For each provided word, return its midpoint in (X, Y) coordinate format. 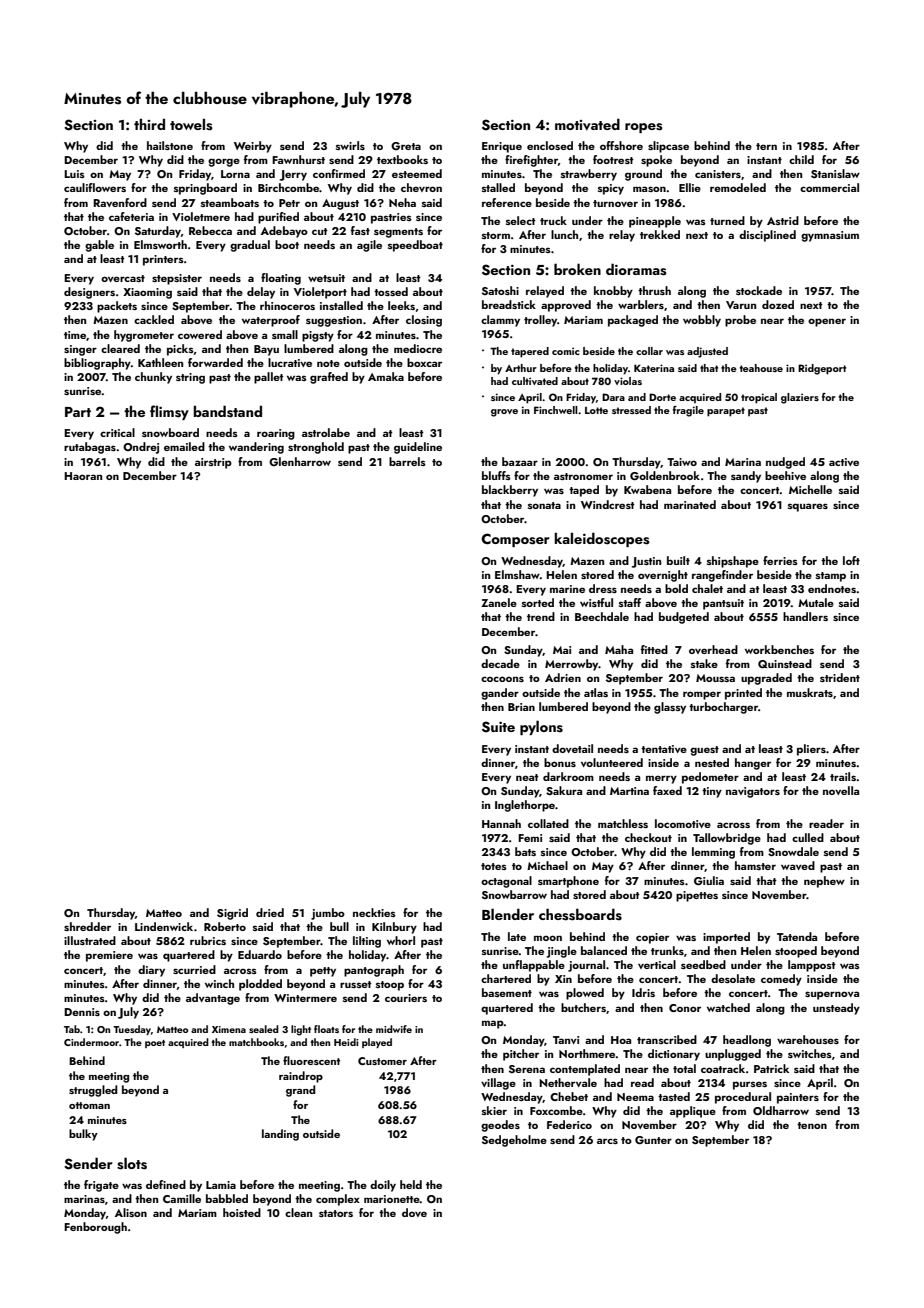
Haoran (83, 476)
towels (191, 124)
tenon (812, 1125)
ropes (644, 128)
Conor (685, 1008)
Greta (406, 146)
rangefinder (722, 576)
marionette (392, 1199)
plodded (260, 985)
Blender (508, 914)
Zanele (499, 602)
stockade (759, 290)
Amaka (386, 376)
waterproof (271, 321)
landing (280, 1135)
